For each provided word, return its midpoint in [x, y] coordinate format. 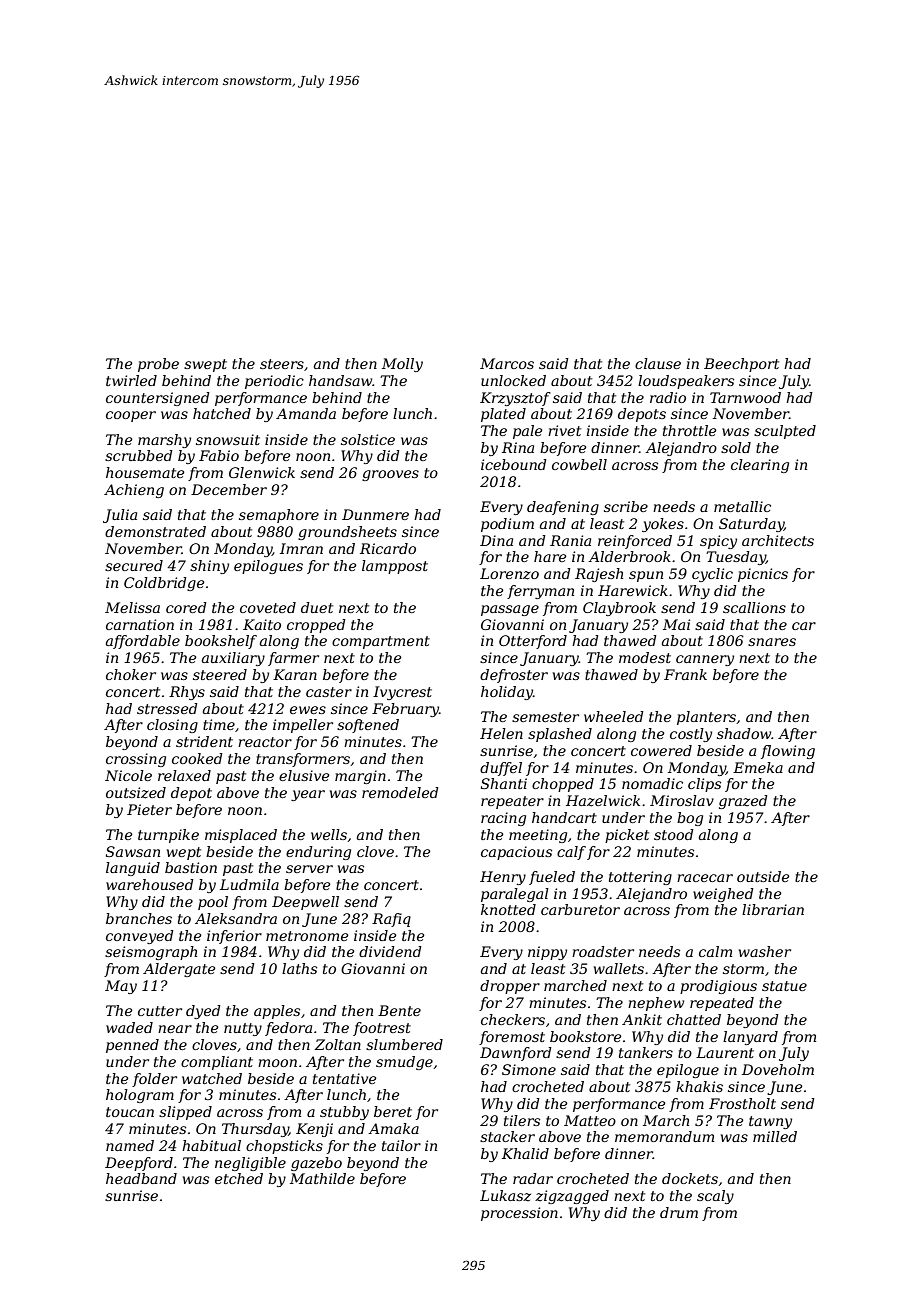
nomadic [652, 783]
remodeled [400, 792]
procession [519, 1214]
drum [679, 1212]
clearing [760, 466]
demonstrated [155, 531]
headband [141, 1178]
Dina [496, 540]
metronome [307, 936]
